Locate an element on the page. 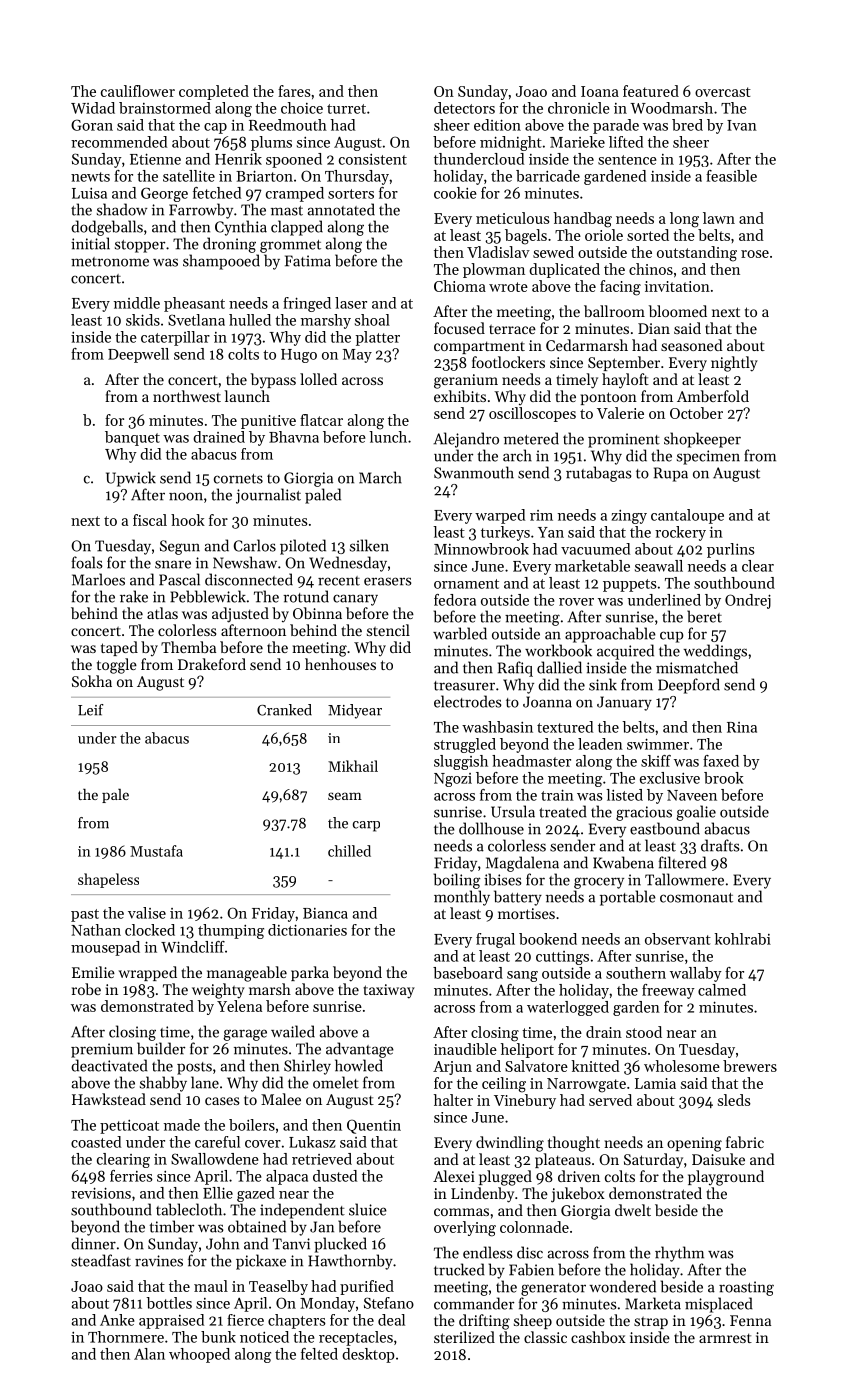  cauliflower is located at coordinates (138, 91).
